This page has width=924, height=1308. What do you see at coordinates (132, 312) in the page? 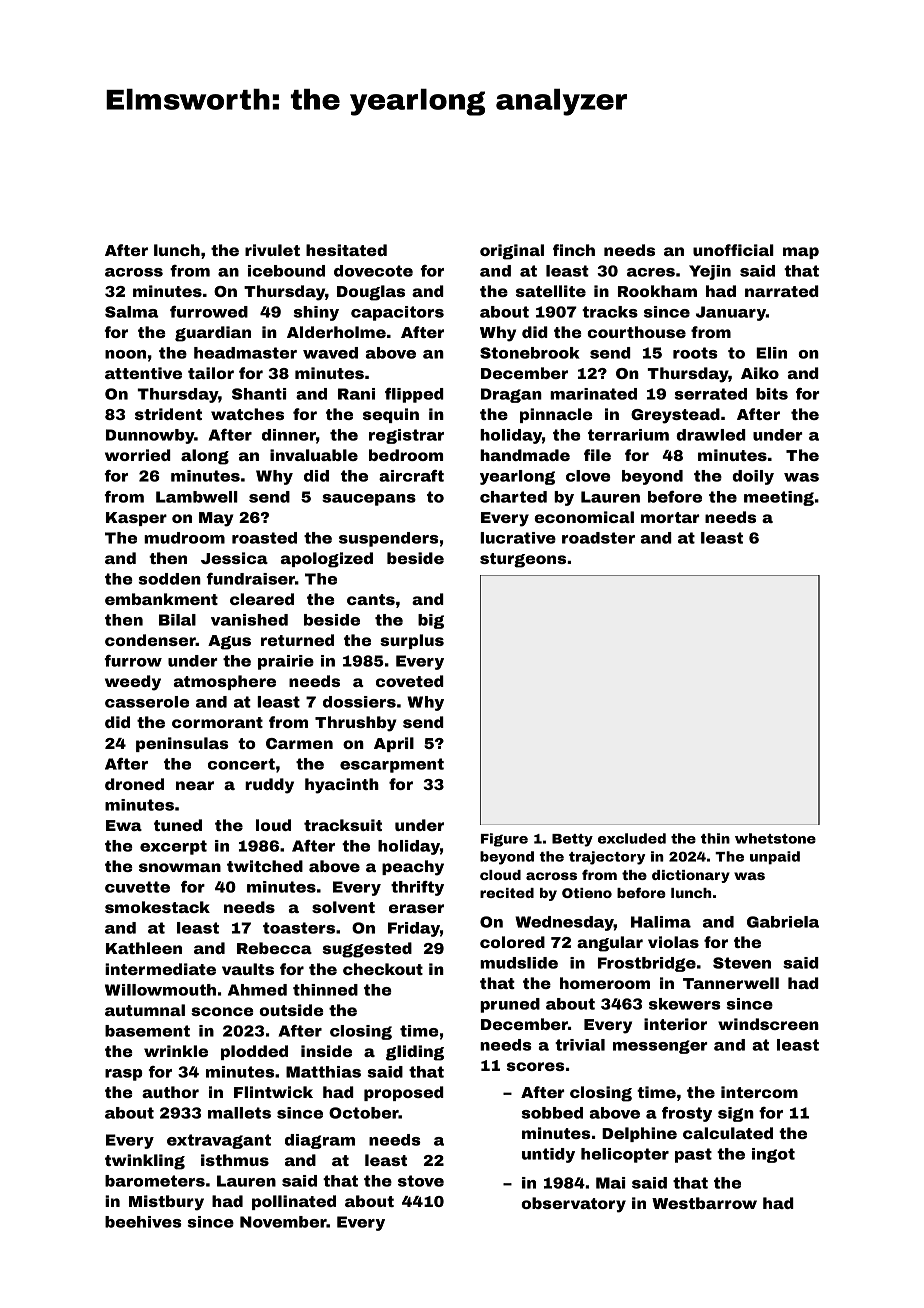
I see `Salma` at bounding box center [132, 312].
